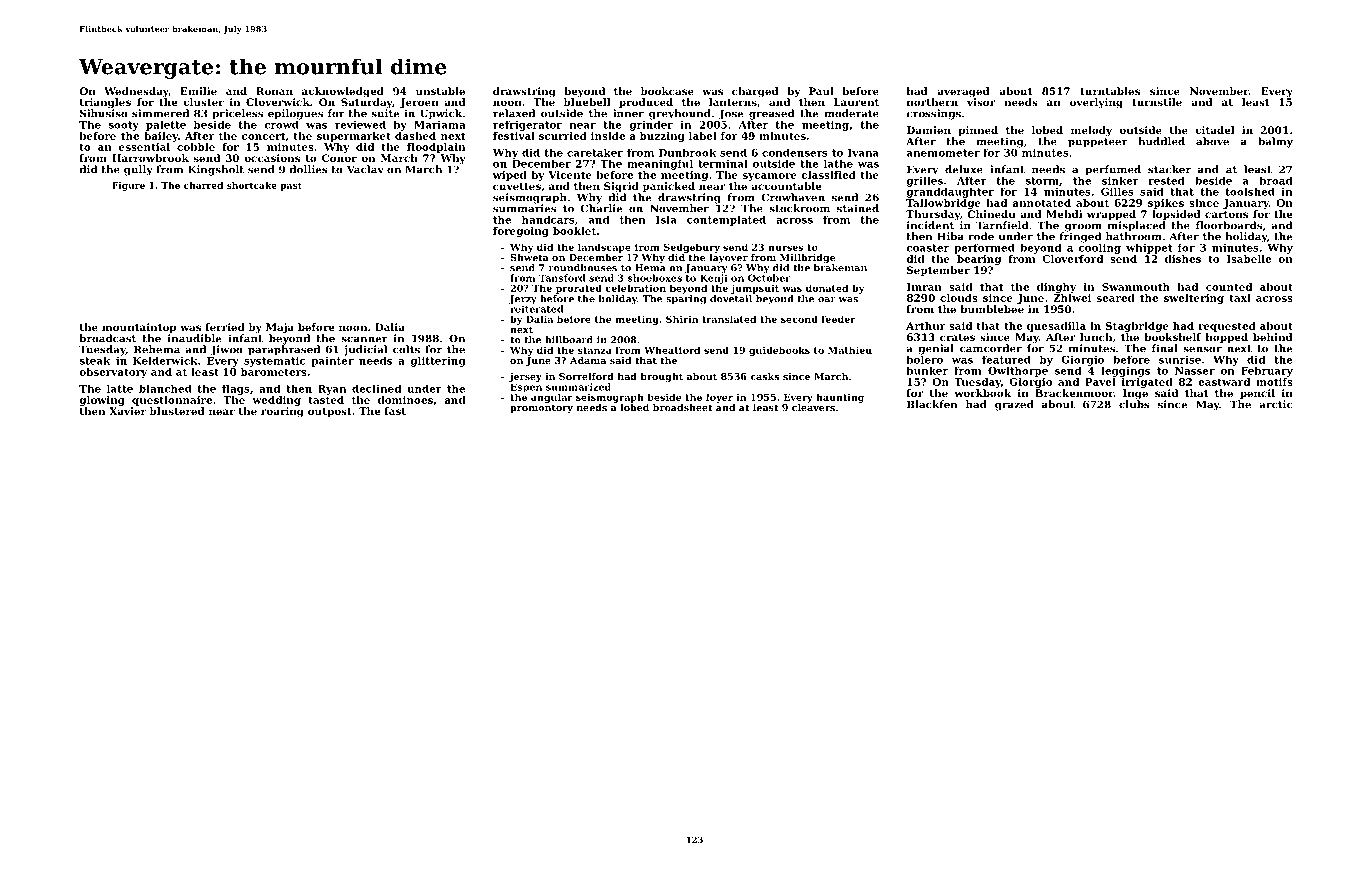 The height and width of the screenshot is (887, 1372). What do you see at coordinates (1227, 327) in the screenshot?
I see `requested` at bounding box center [1227, 327].
